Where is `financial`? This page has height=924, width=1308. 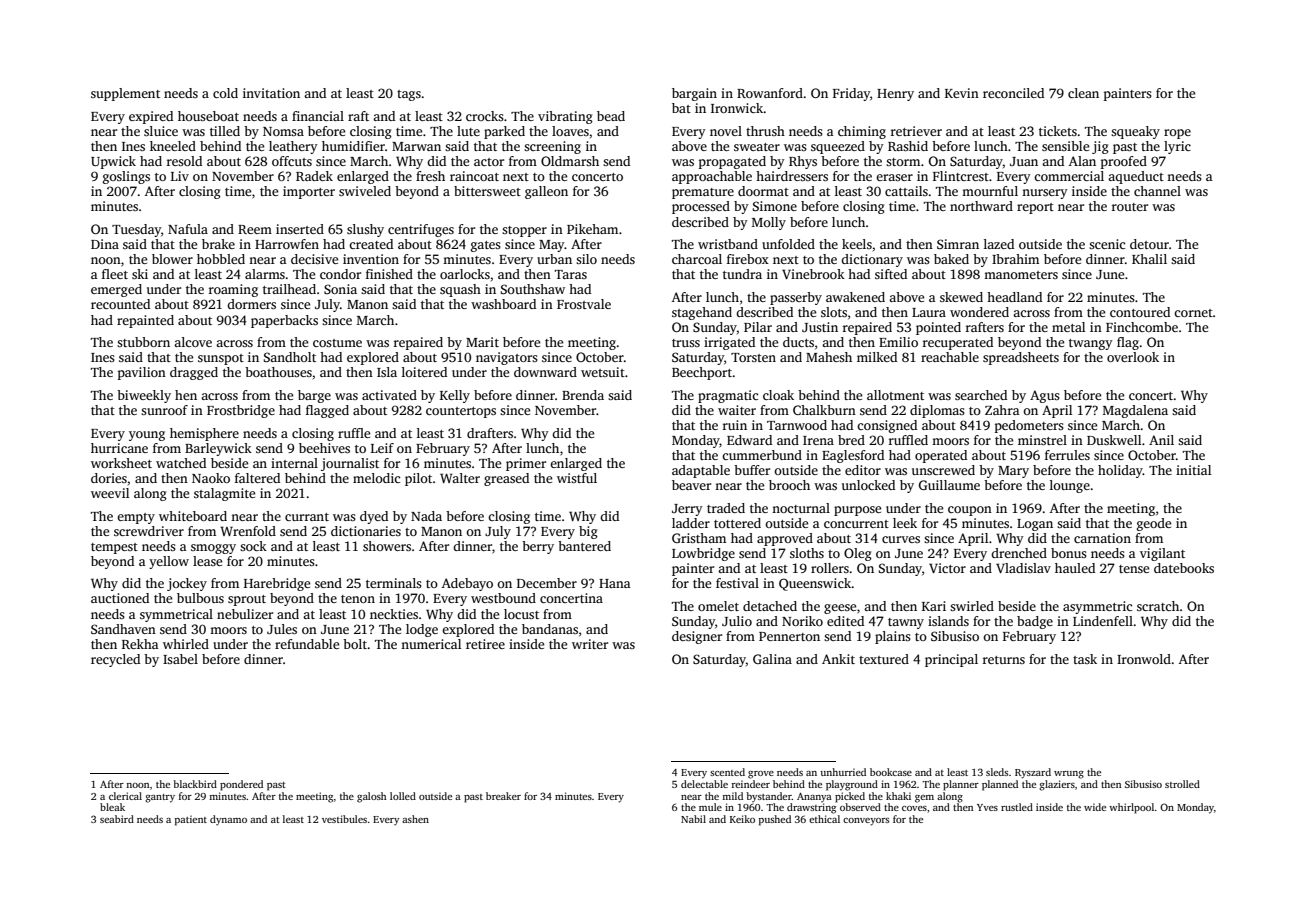 financial is located at coordinates (318, 116).
